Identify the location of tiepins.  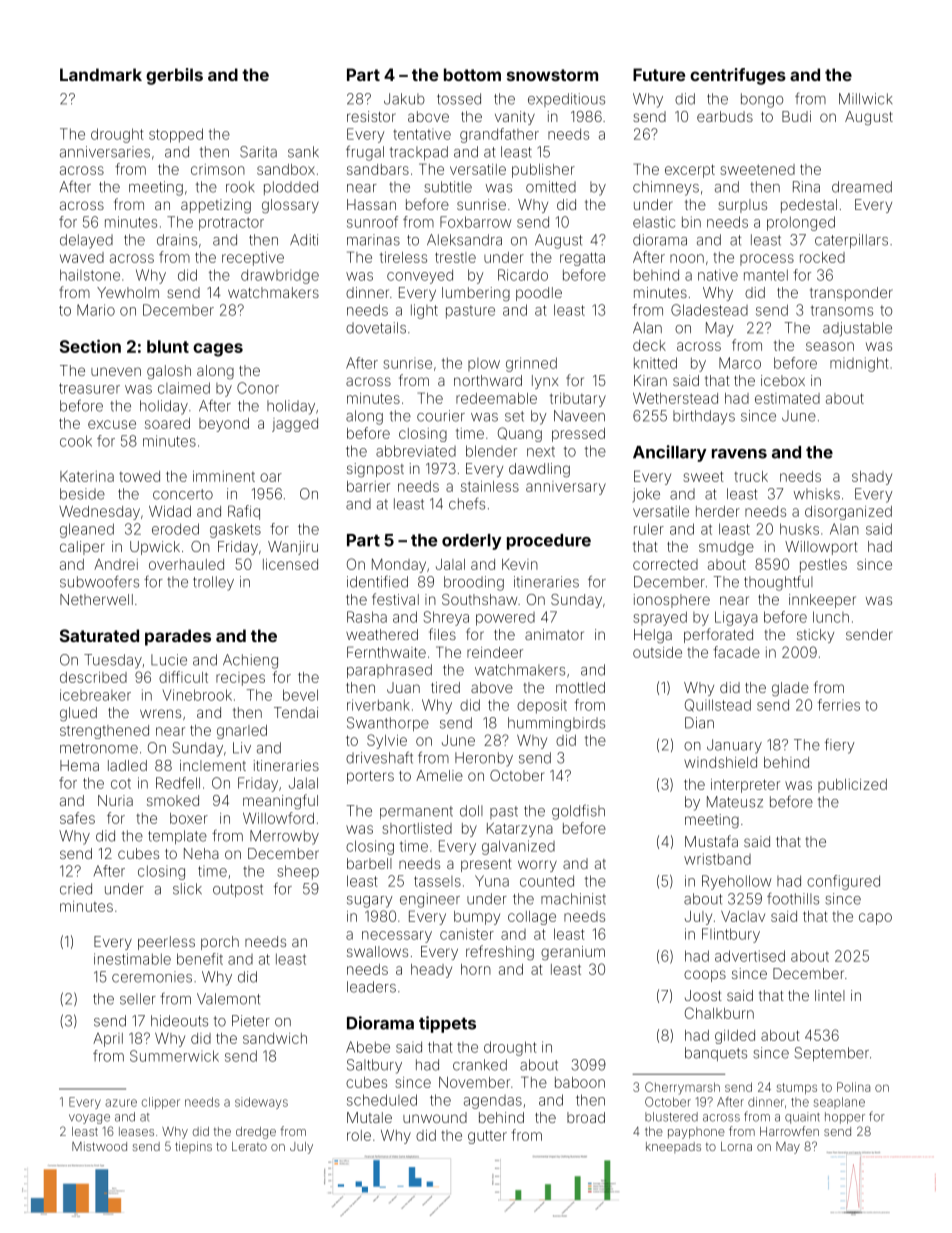
(193, 1147).
